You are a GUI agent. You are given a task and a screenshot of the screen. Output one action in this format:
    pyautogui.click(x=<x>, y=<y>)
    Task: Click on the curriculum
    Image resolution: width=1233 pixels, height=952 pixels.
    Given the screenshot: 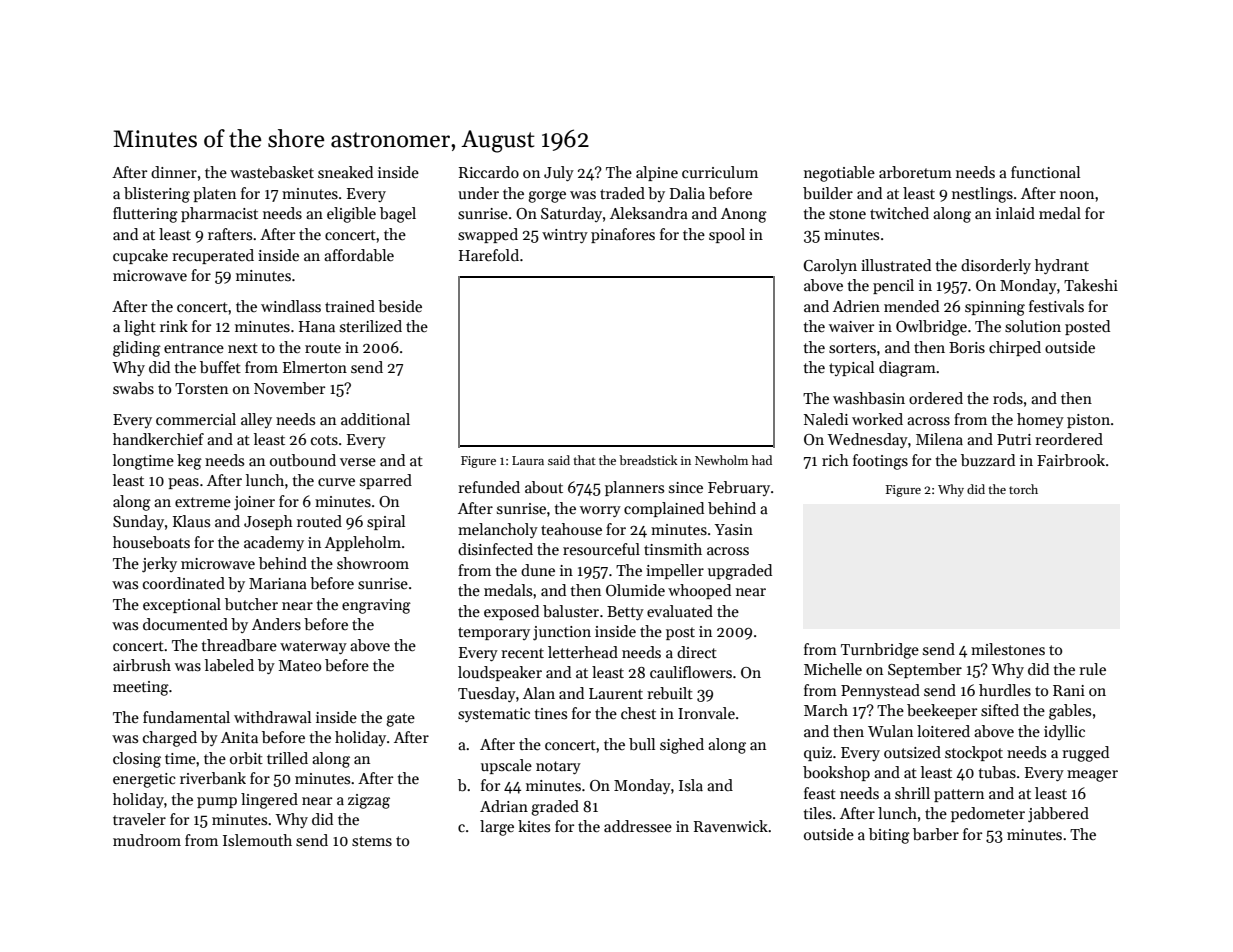 What is the action you would take?
    pyautogui.click(x=720, y=172)
